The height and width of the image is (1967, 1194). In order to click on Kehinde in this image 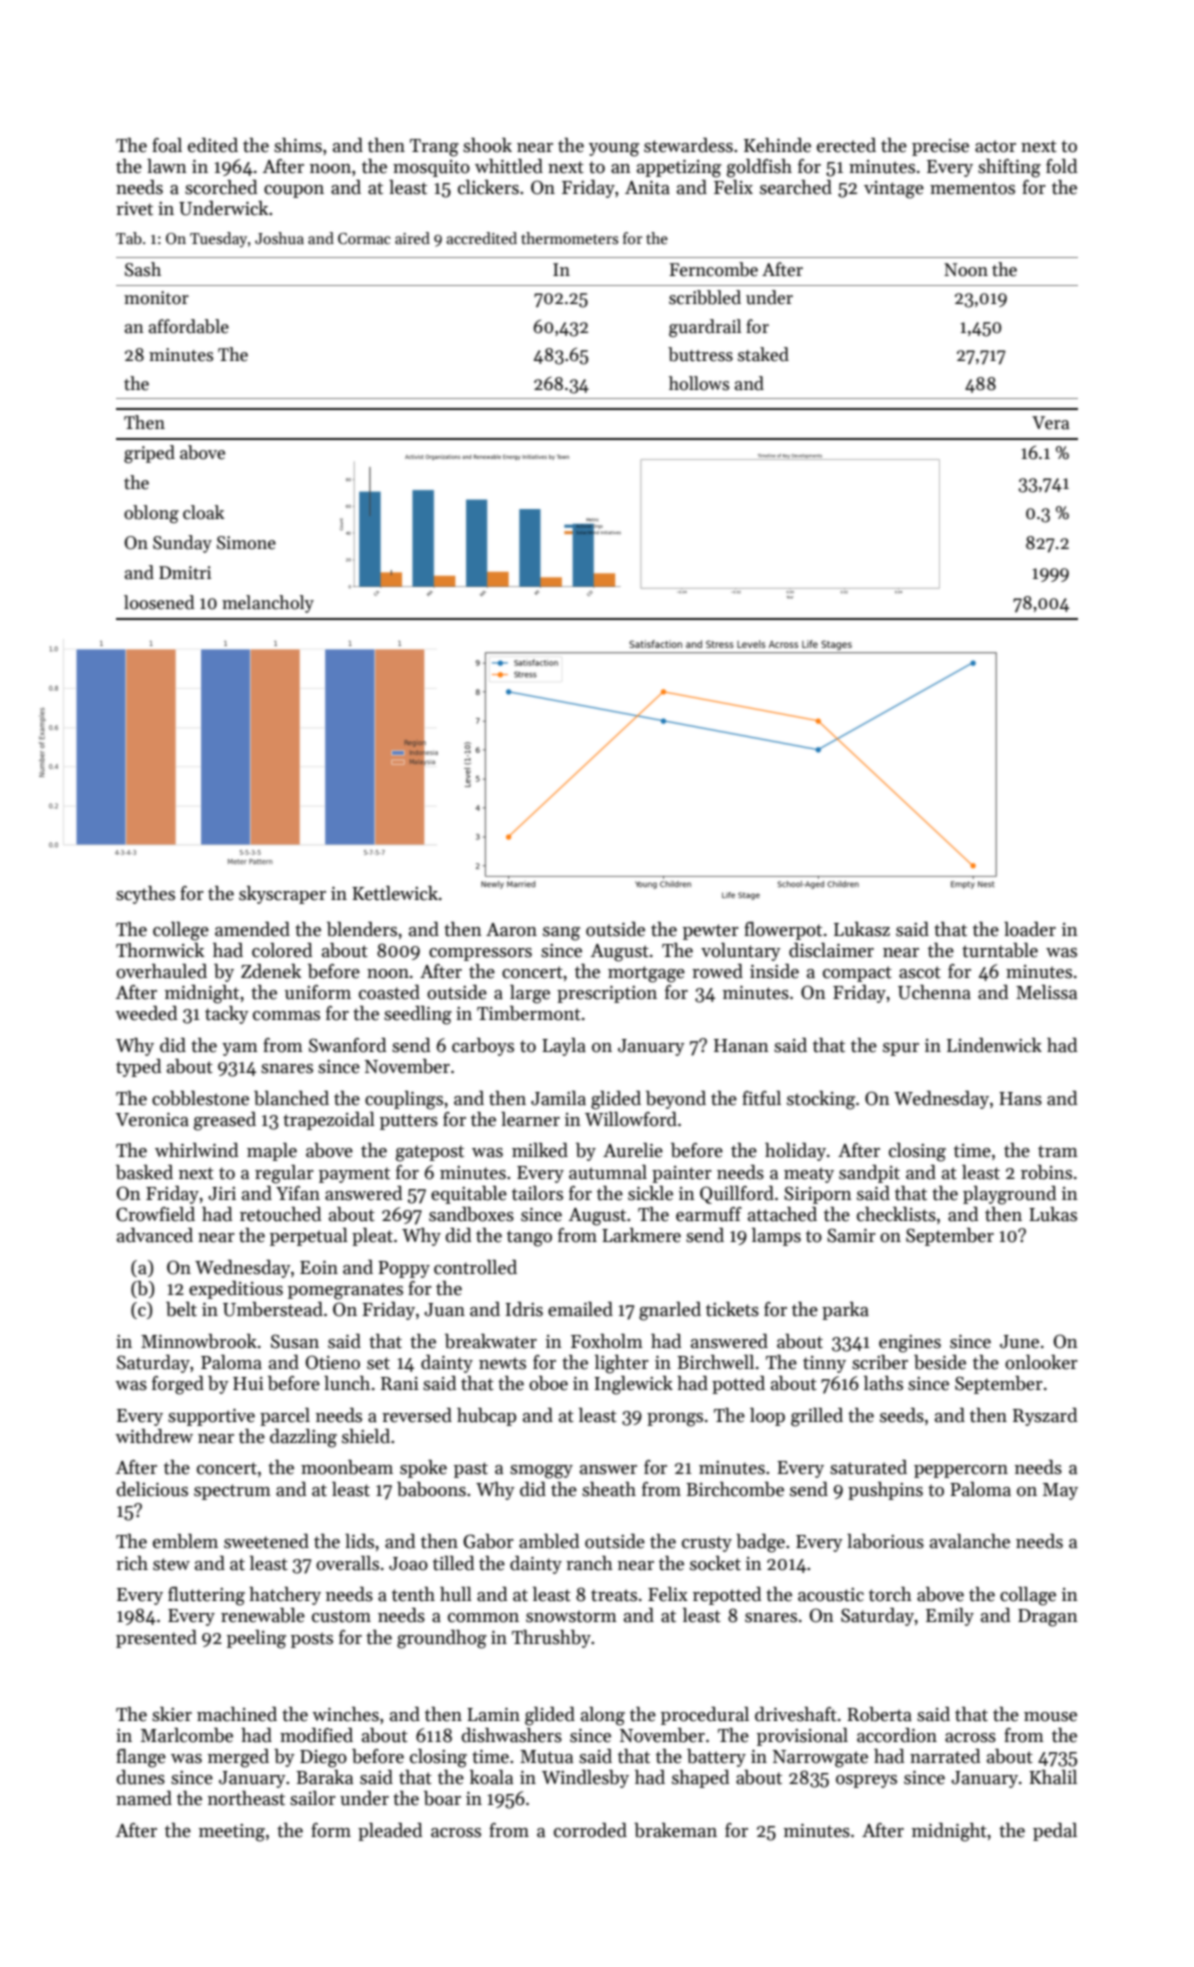, I will do `click(777, 145)`.
